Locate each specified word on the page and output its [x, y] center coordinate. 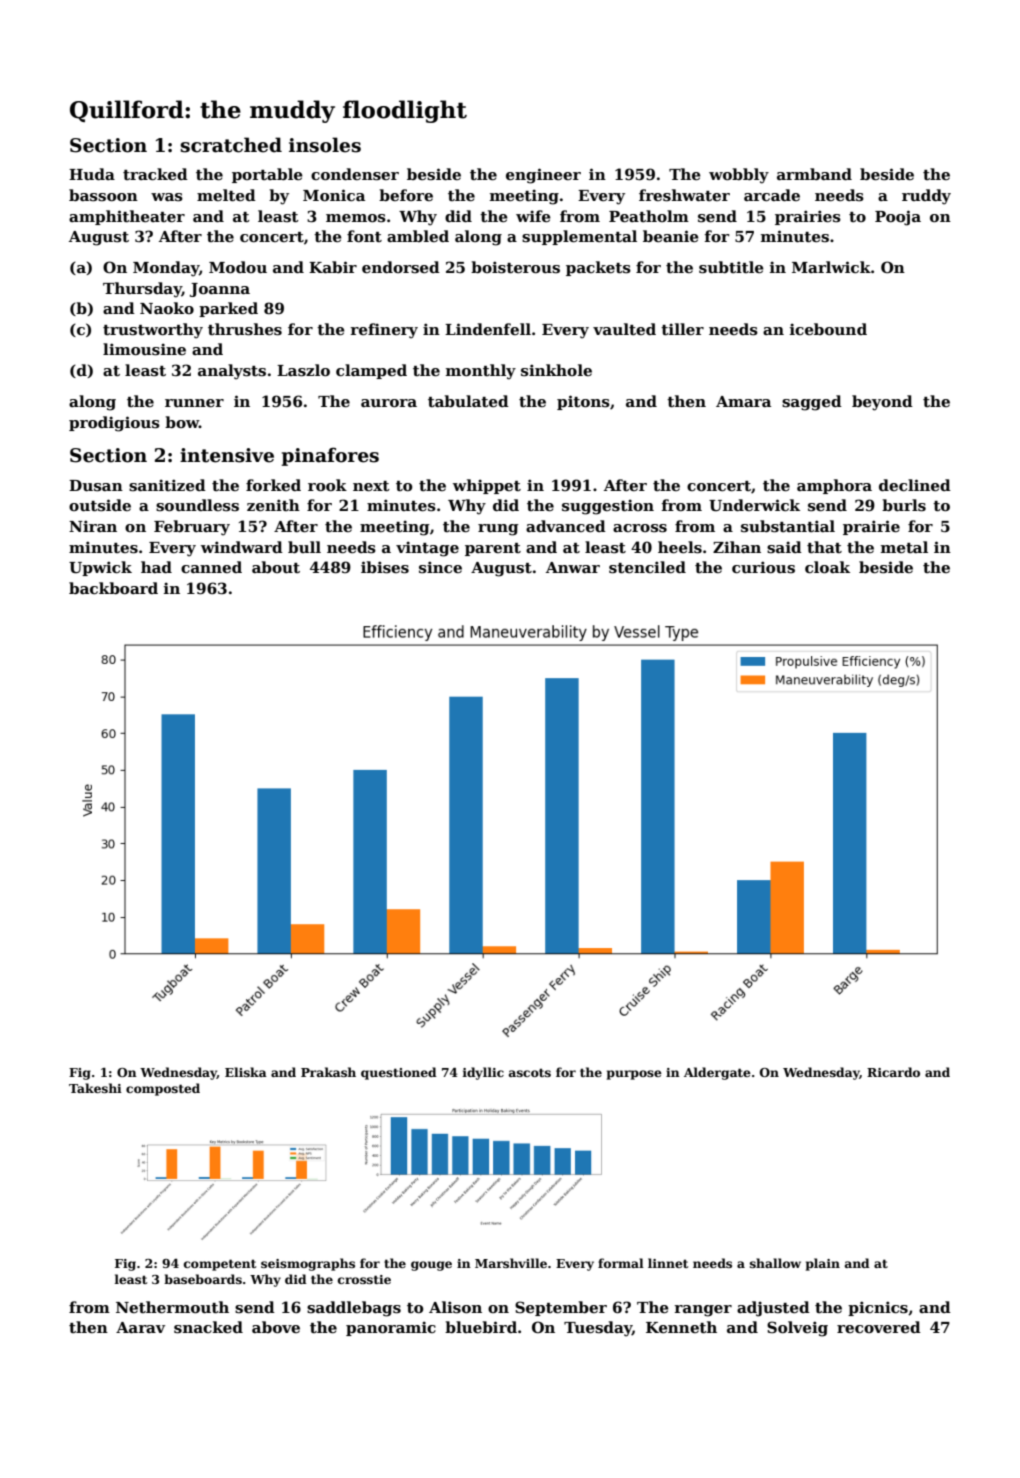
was [167, 197]
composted [163, 1089]
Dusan [96, 486]
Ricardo [893, 1072]
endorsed [401, 267]
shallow [775, 1263]
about [276, 567]
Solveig [797, 1329]
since [440, 567]
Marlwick [831, 267]
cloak [827, 567]
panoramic [391, 1328]
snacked [208, 1327]
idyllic [483, 1073]
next [371, 486]
